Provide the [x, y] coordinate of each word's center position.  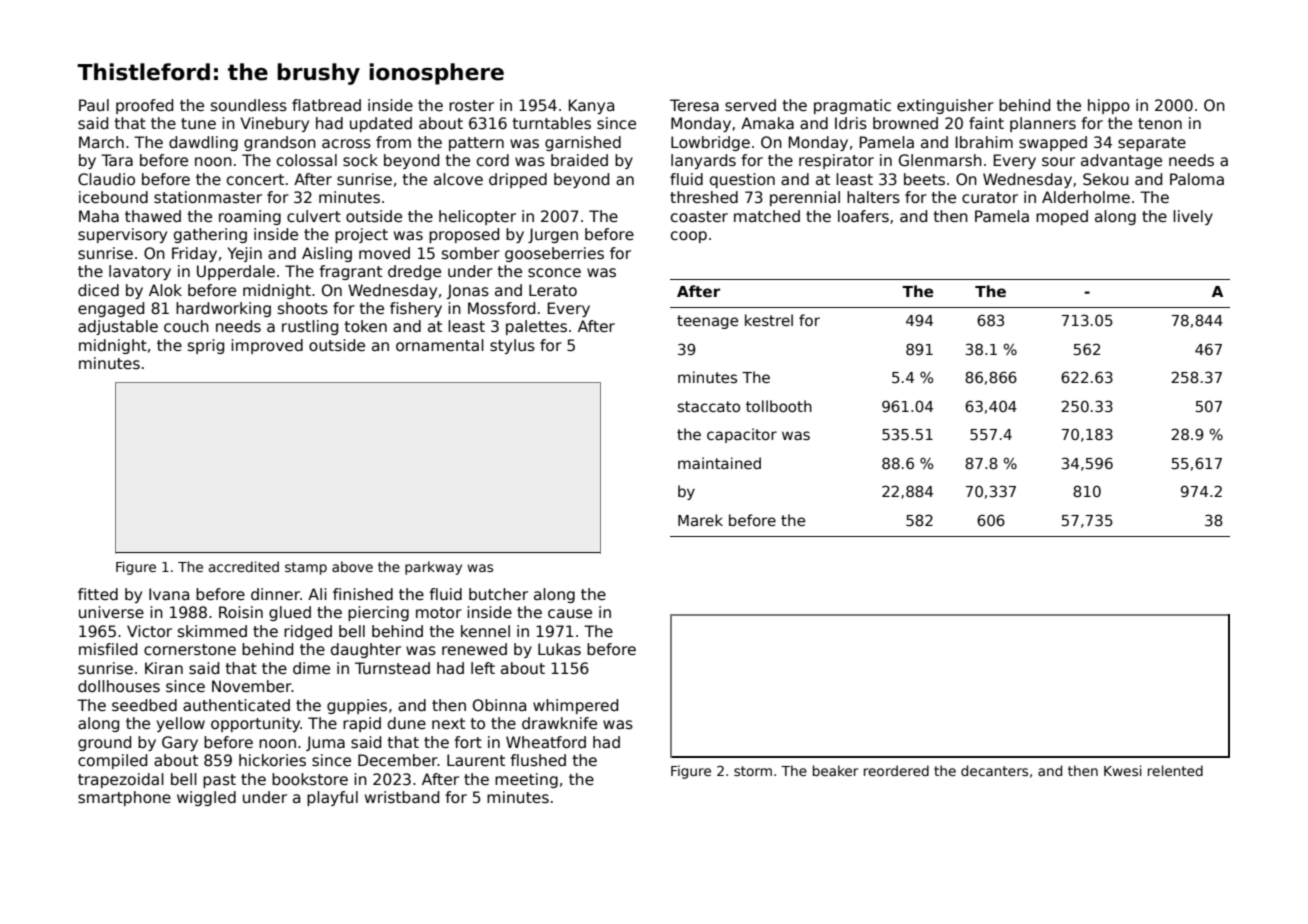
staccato [709, 406]
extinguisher [945, 106]
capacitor [742, 435]
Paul [94, 105]
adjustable [118, 327]
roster [471, 105]
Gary [180, 743]
